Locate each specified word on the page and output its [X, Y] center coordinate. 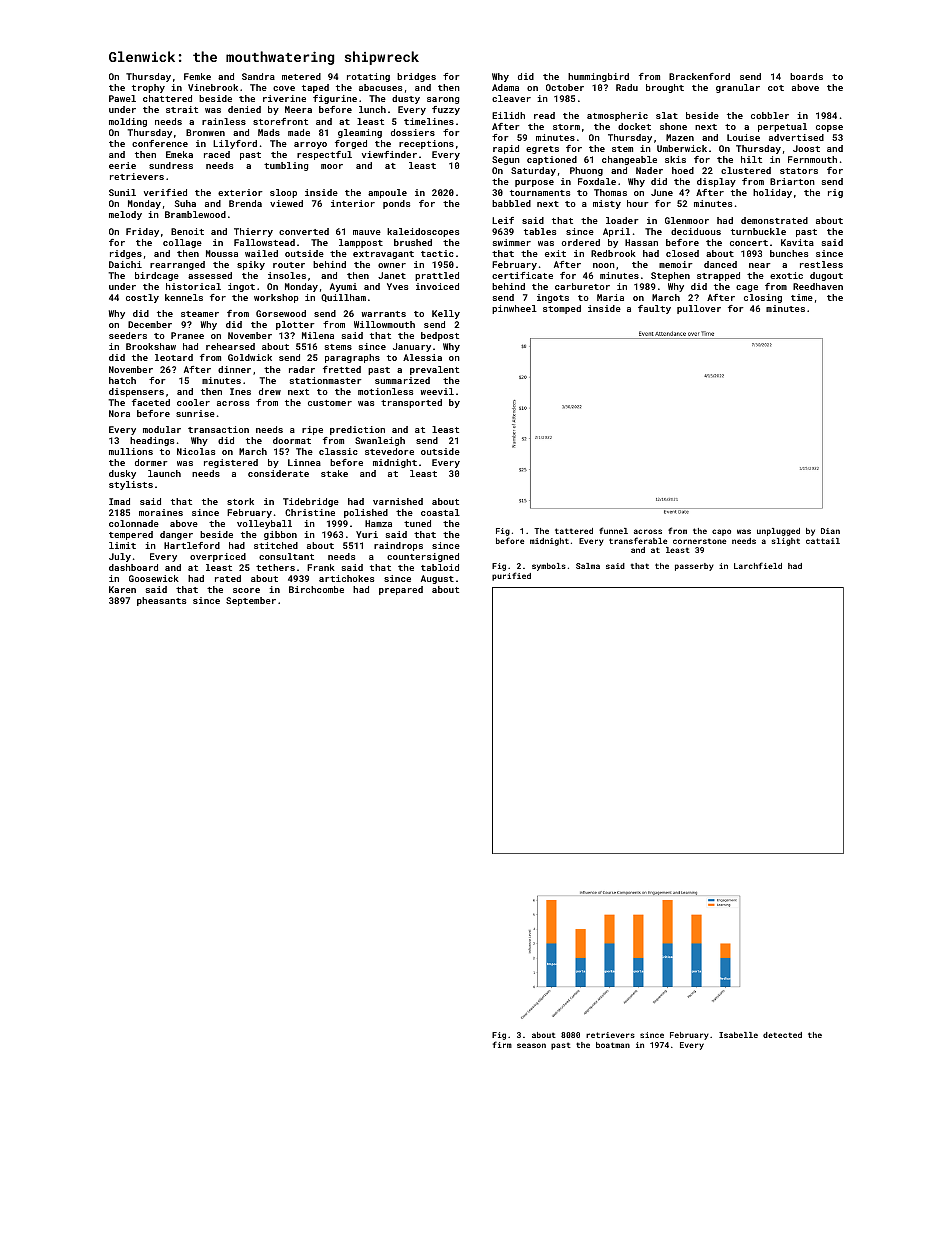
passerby [694, 567]
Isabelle [738, 1035]
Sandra [258, 76]
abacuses [380, 87]
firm [502, 1044]
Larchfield [758, 565]
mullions [131, 451]
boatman [613, 1045]
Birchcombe [316, 589]
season [531, 1045]
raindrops [398, 546]
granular [738, 88]
